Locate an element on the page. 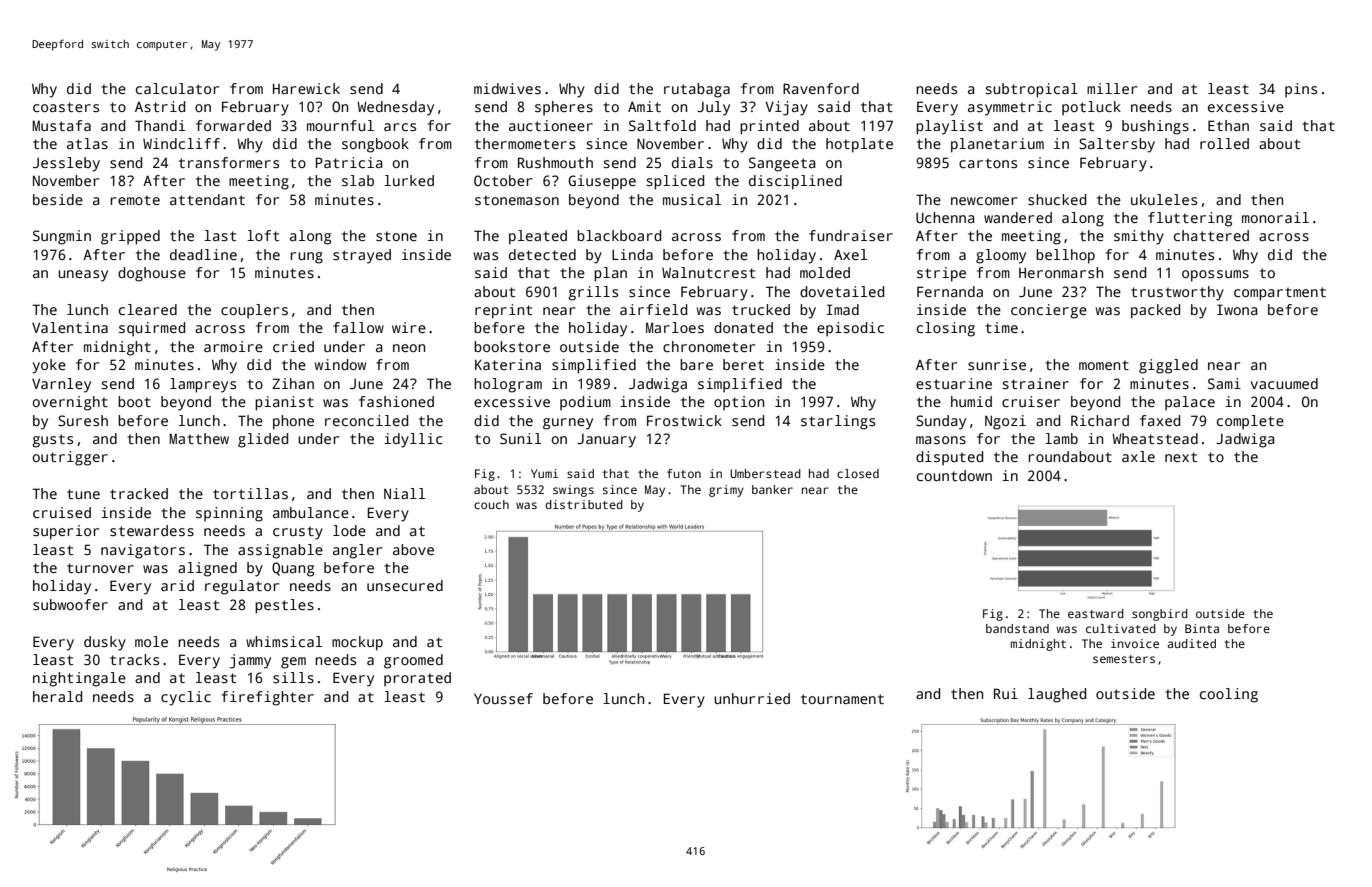 The image size is (1372, 887). beside is located at coordinates (58, 199).
